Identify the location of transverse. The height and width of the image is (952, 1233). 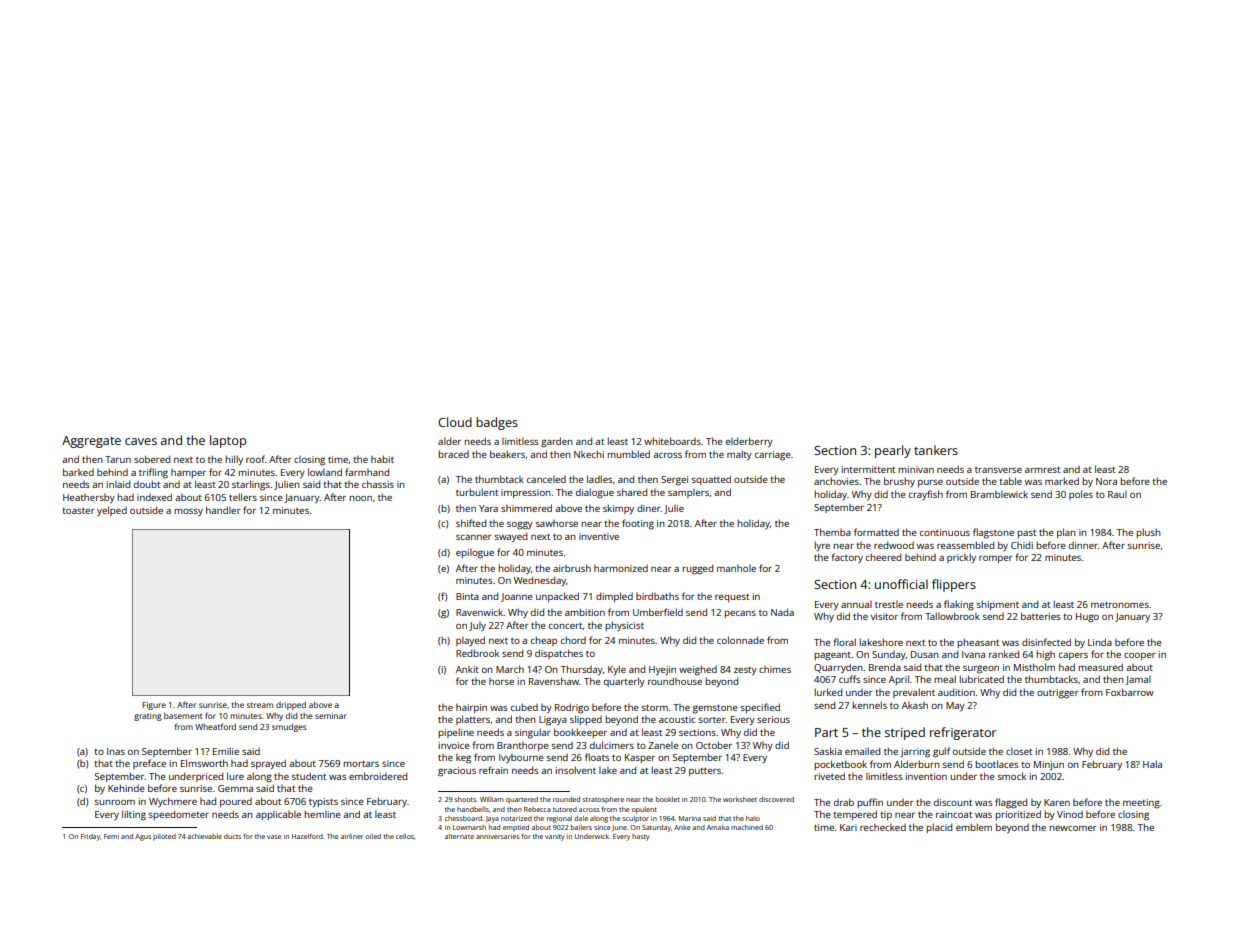
(998, 470).
